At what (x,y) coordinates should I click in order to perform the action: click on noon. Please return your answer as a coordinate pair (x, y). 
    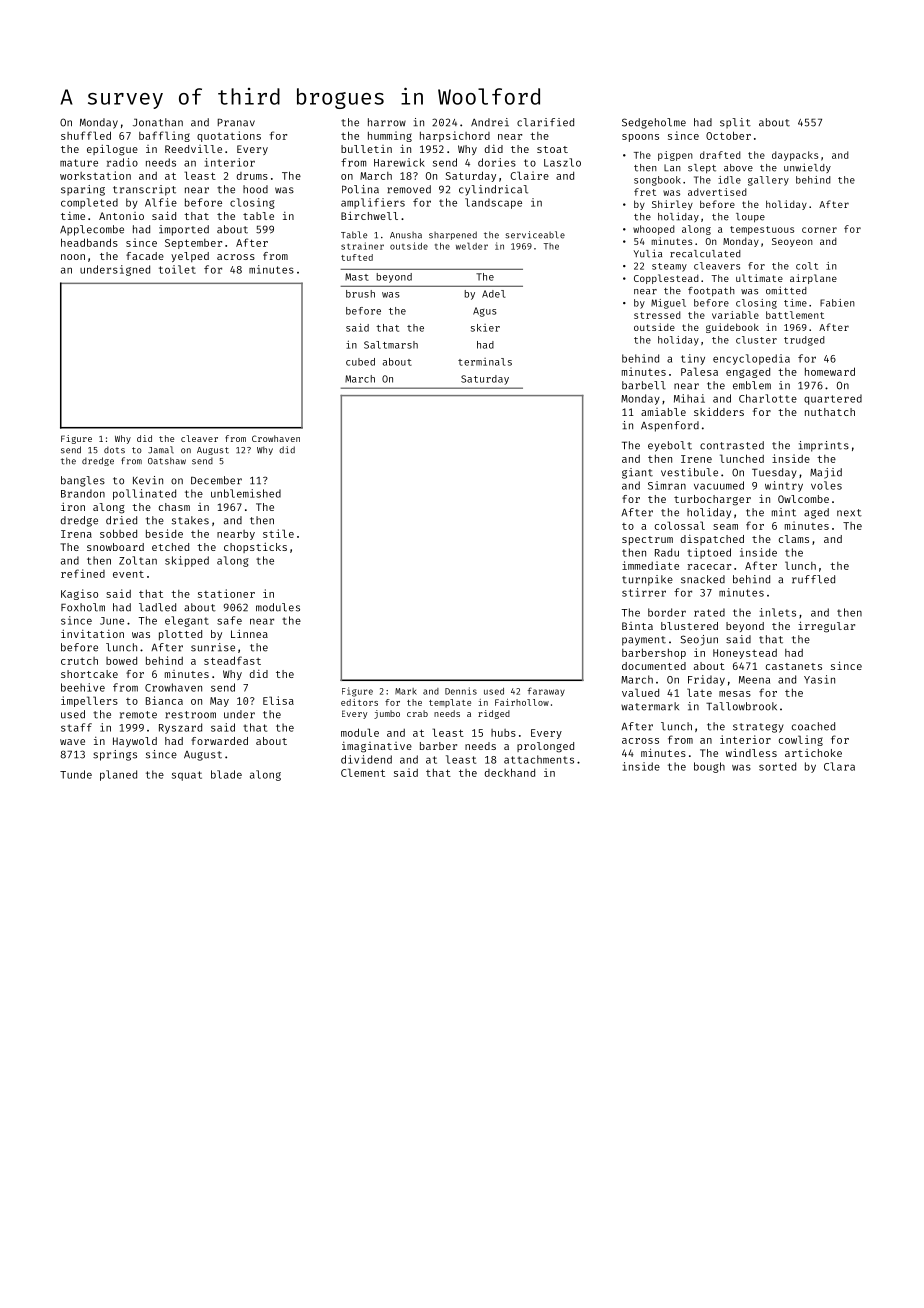
    Looking at the image, I should click on (73, 257).
